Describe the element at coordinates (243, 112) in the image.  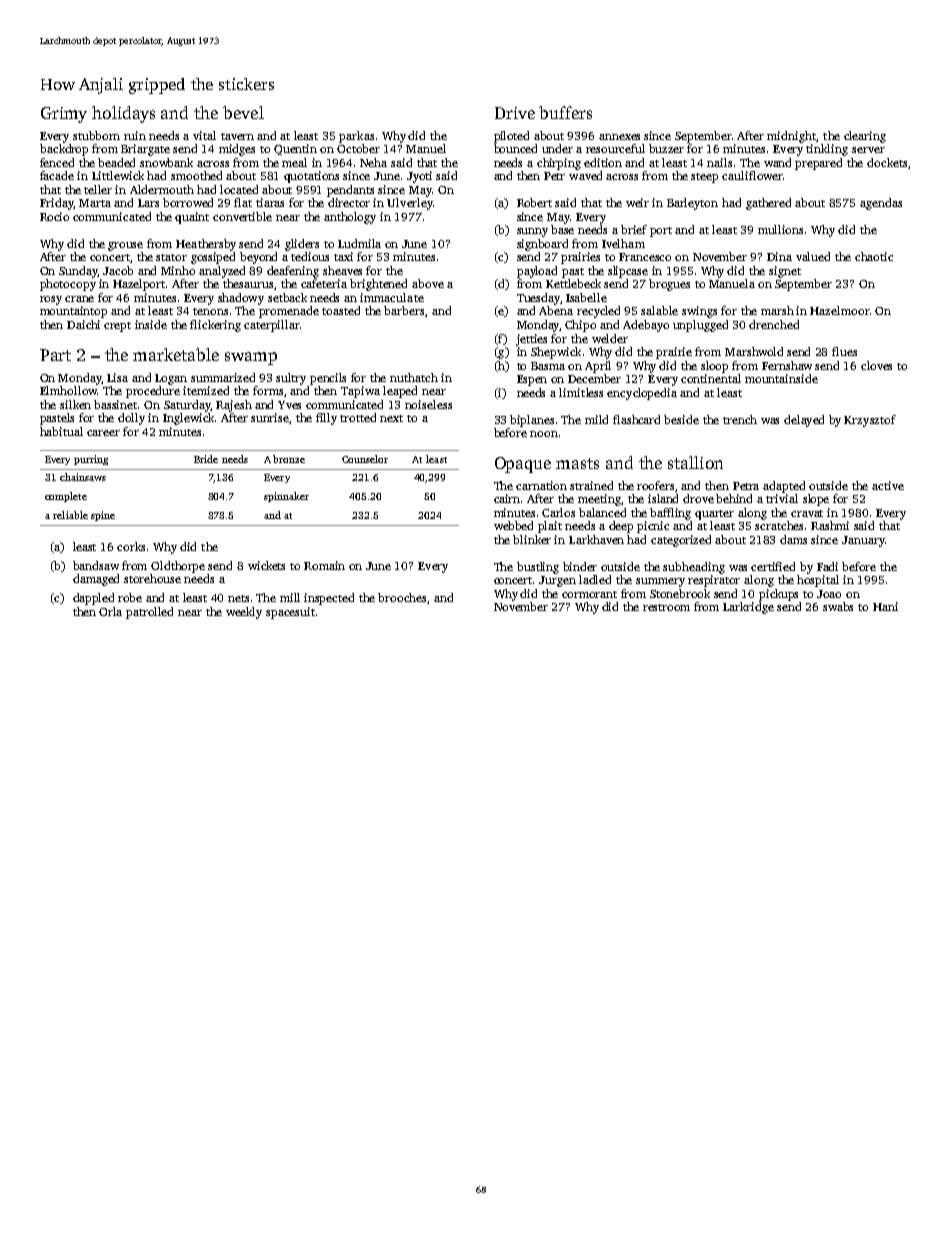
I see `bevel` at that location.
